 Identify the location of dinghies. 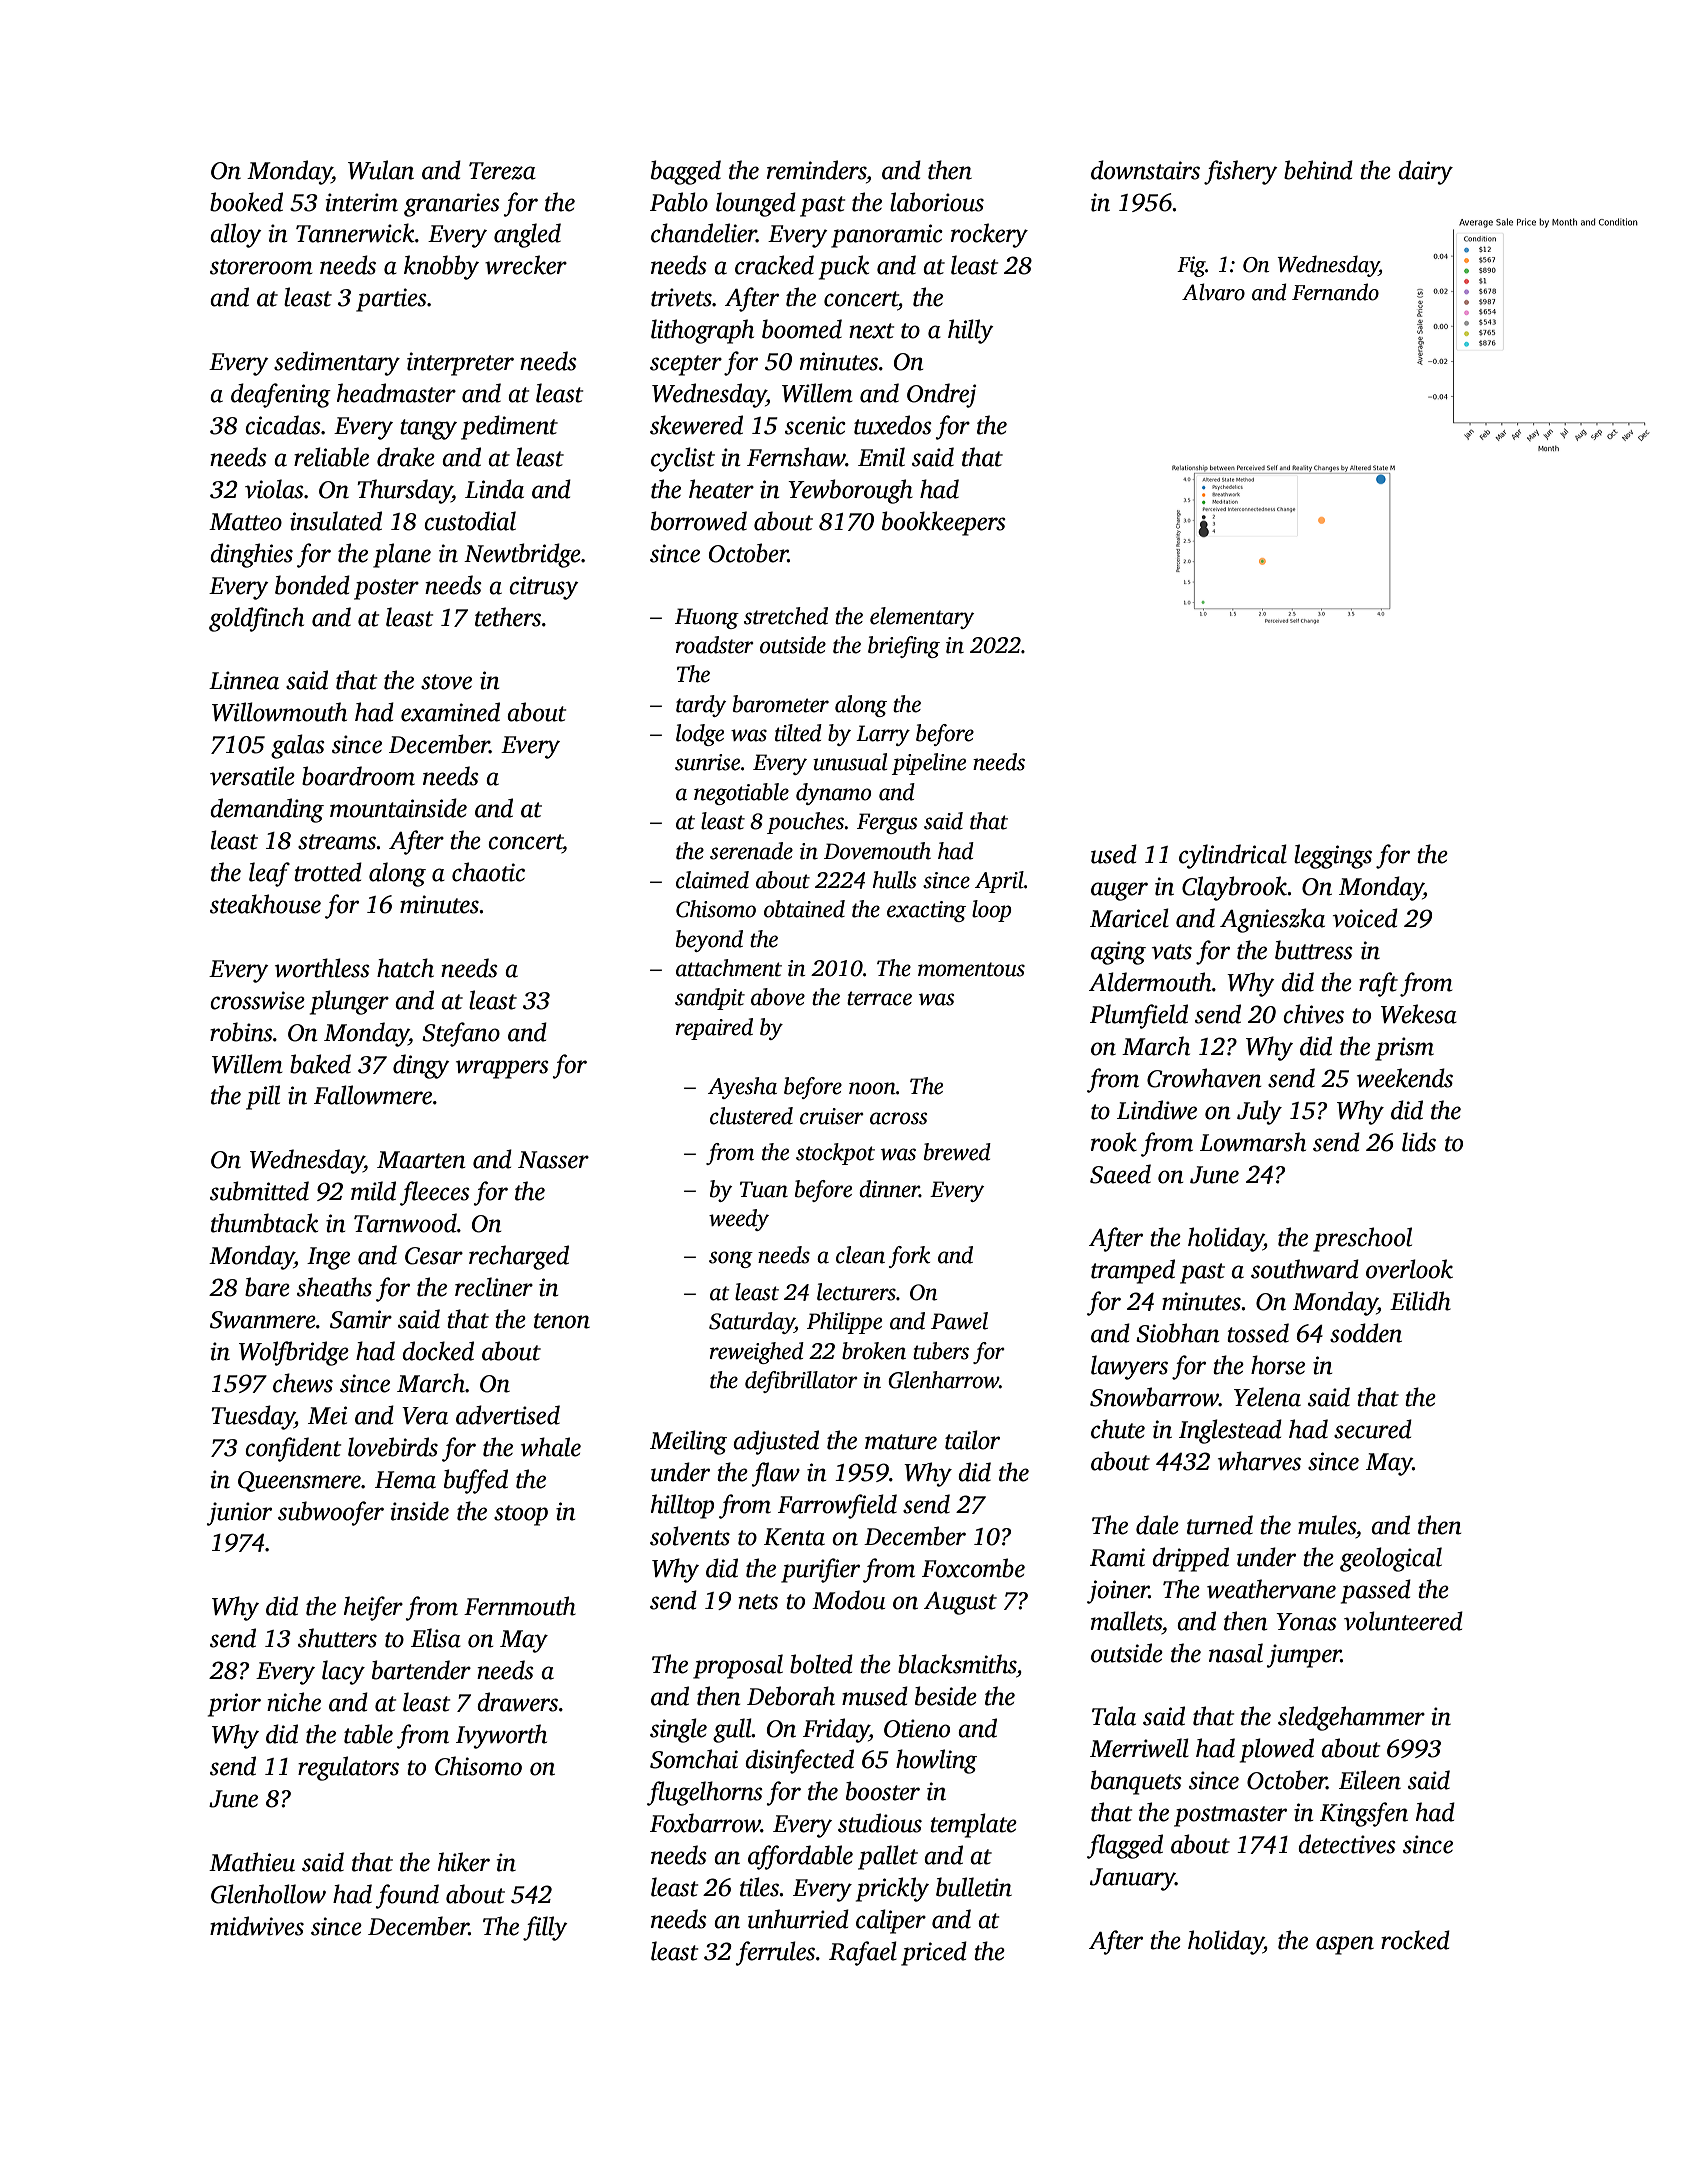
(251, 555).
